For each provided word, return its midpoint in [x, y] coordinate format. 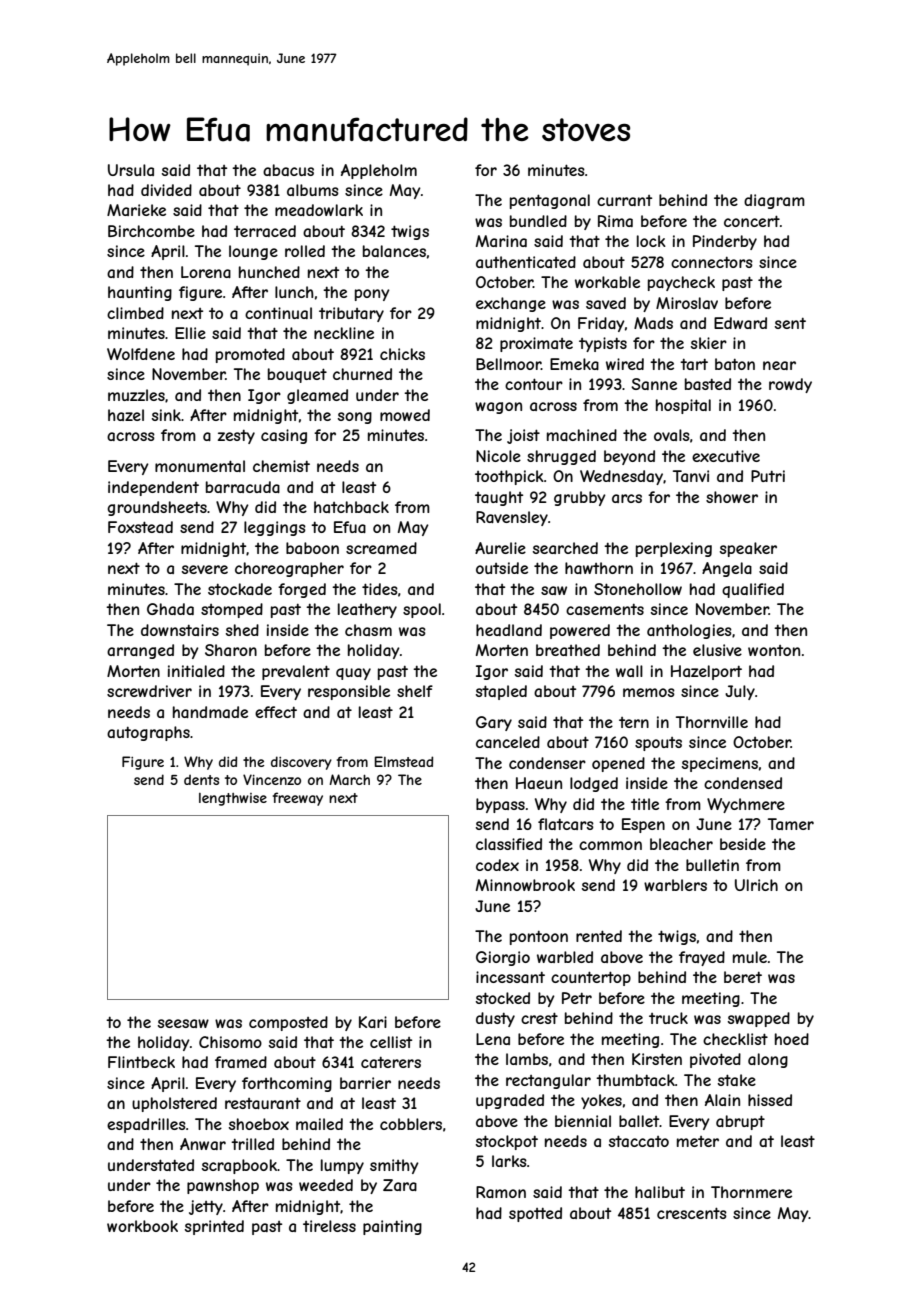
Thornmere [751, 1192]
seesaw [183, 1023]
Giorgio [503, 958]
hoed [792, 1039]
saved [606, 303]
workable [607, 282]
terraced [265, 231]
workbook [142, 1226]
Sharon [231, 650]
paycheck [681, 283]
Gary [494, 723]
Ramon [501, 1192]
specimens [720, 764]
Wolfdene [141, 354]
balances [394, 251]
